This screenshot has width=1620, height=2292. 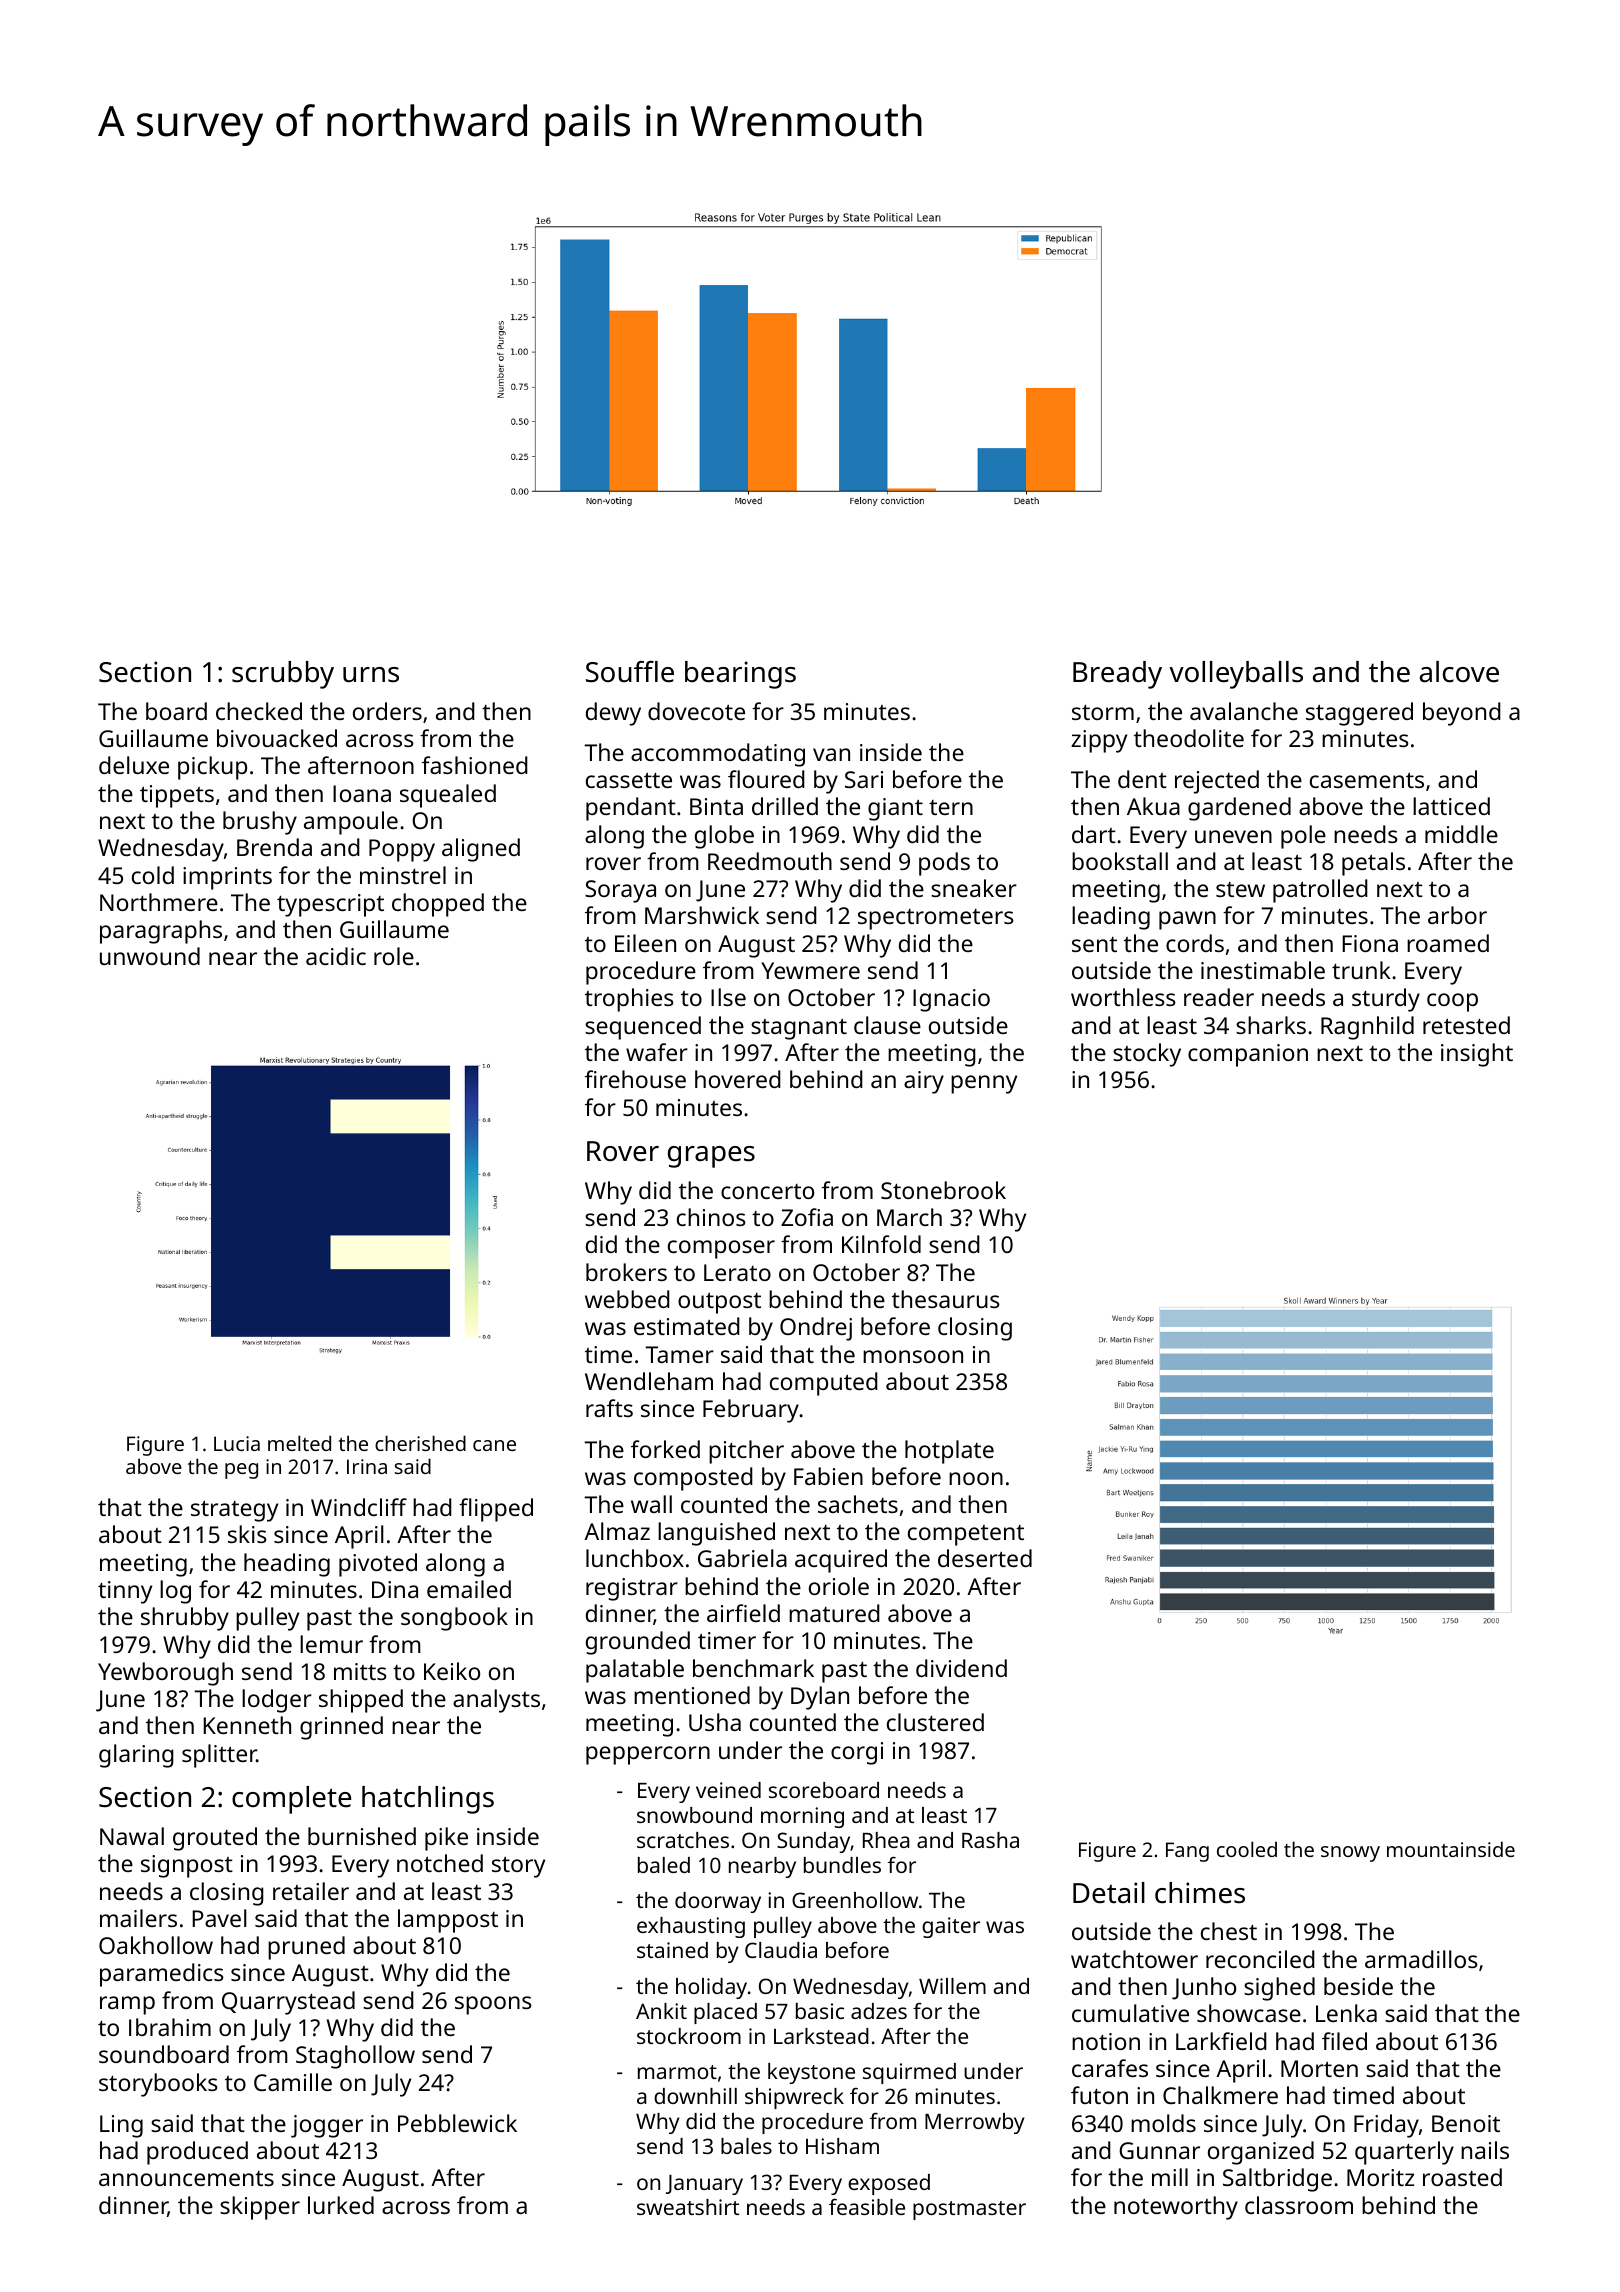 What do you see at coordinates (785, 806) in the screenshot?
I see `drilled` at bounding box center [785, 806].
